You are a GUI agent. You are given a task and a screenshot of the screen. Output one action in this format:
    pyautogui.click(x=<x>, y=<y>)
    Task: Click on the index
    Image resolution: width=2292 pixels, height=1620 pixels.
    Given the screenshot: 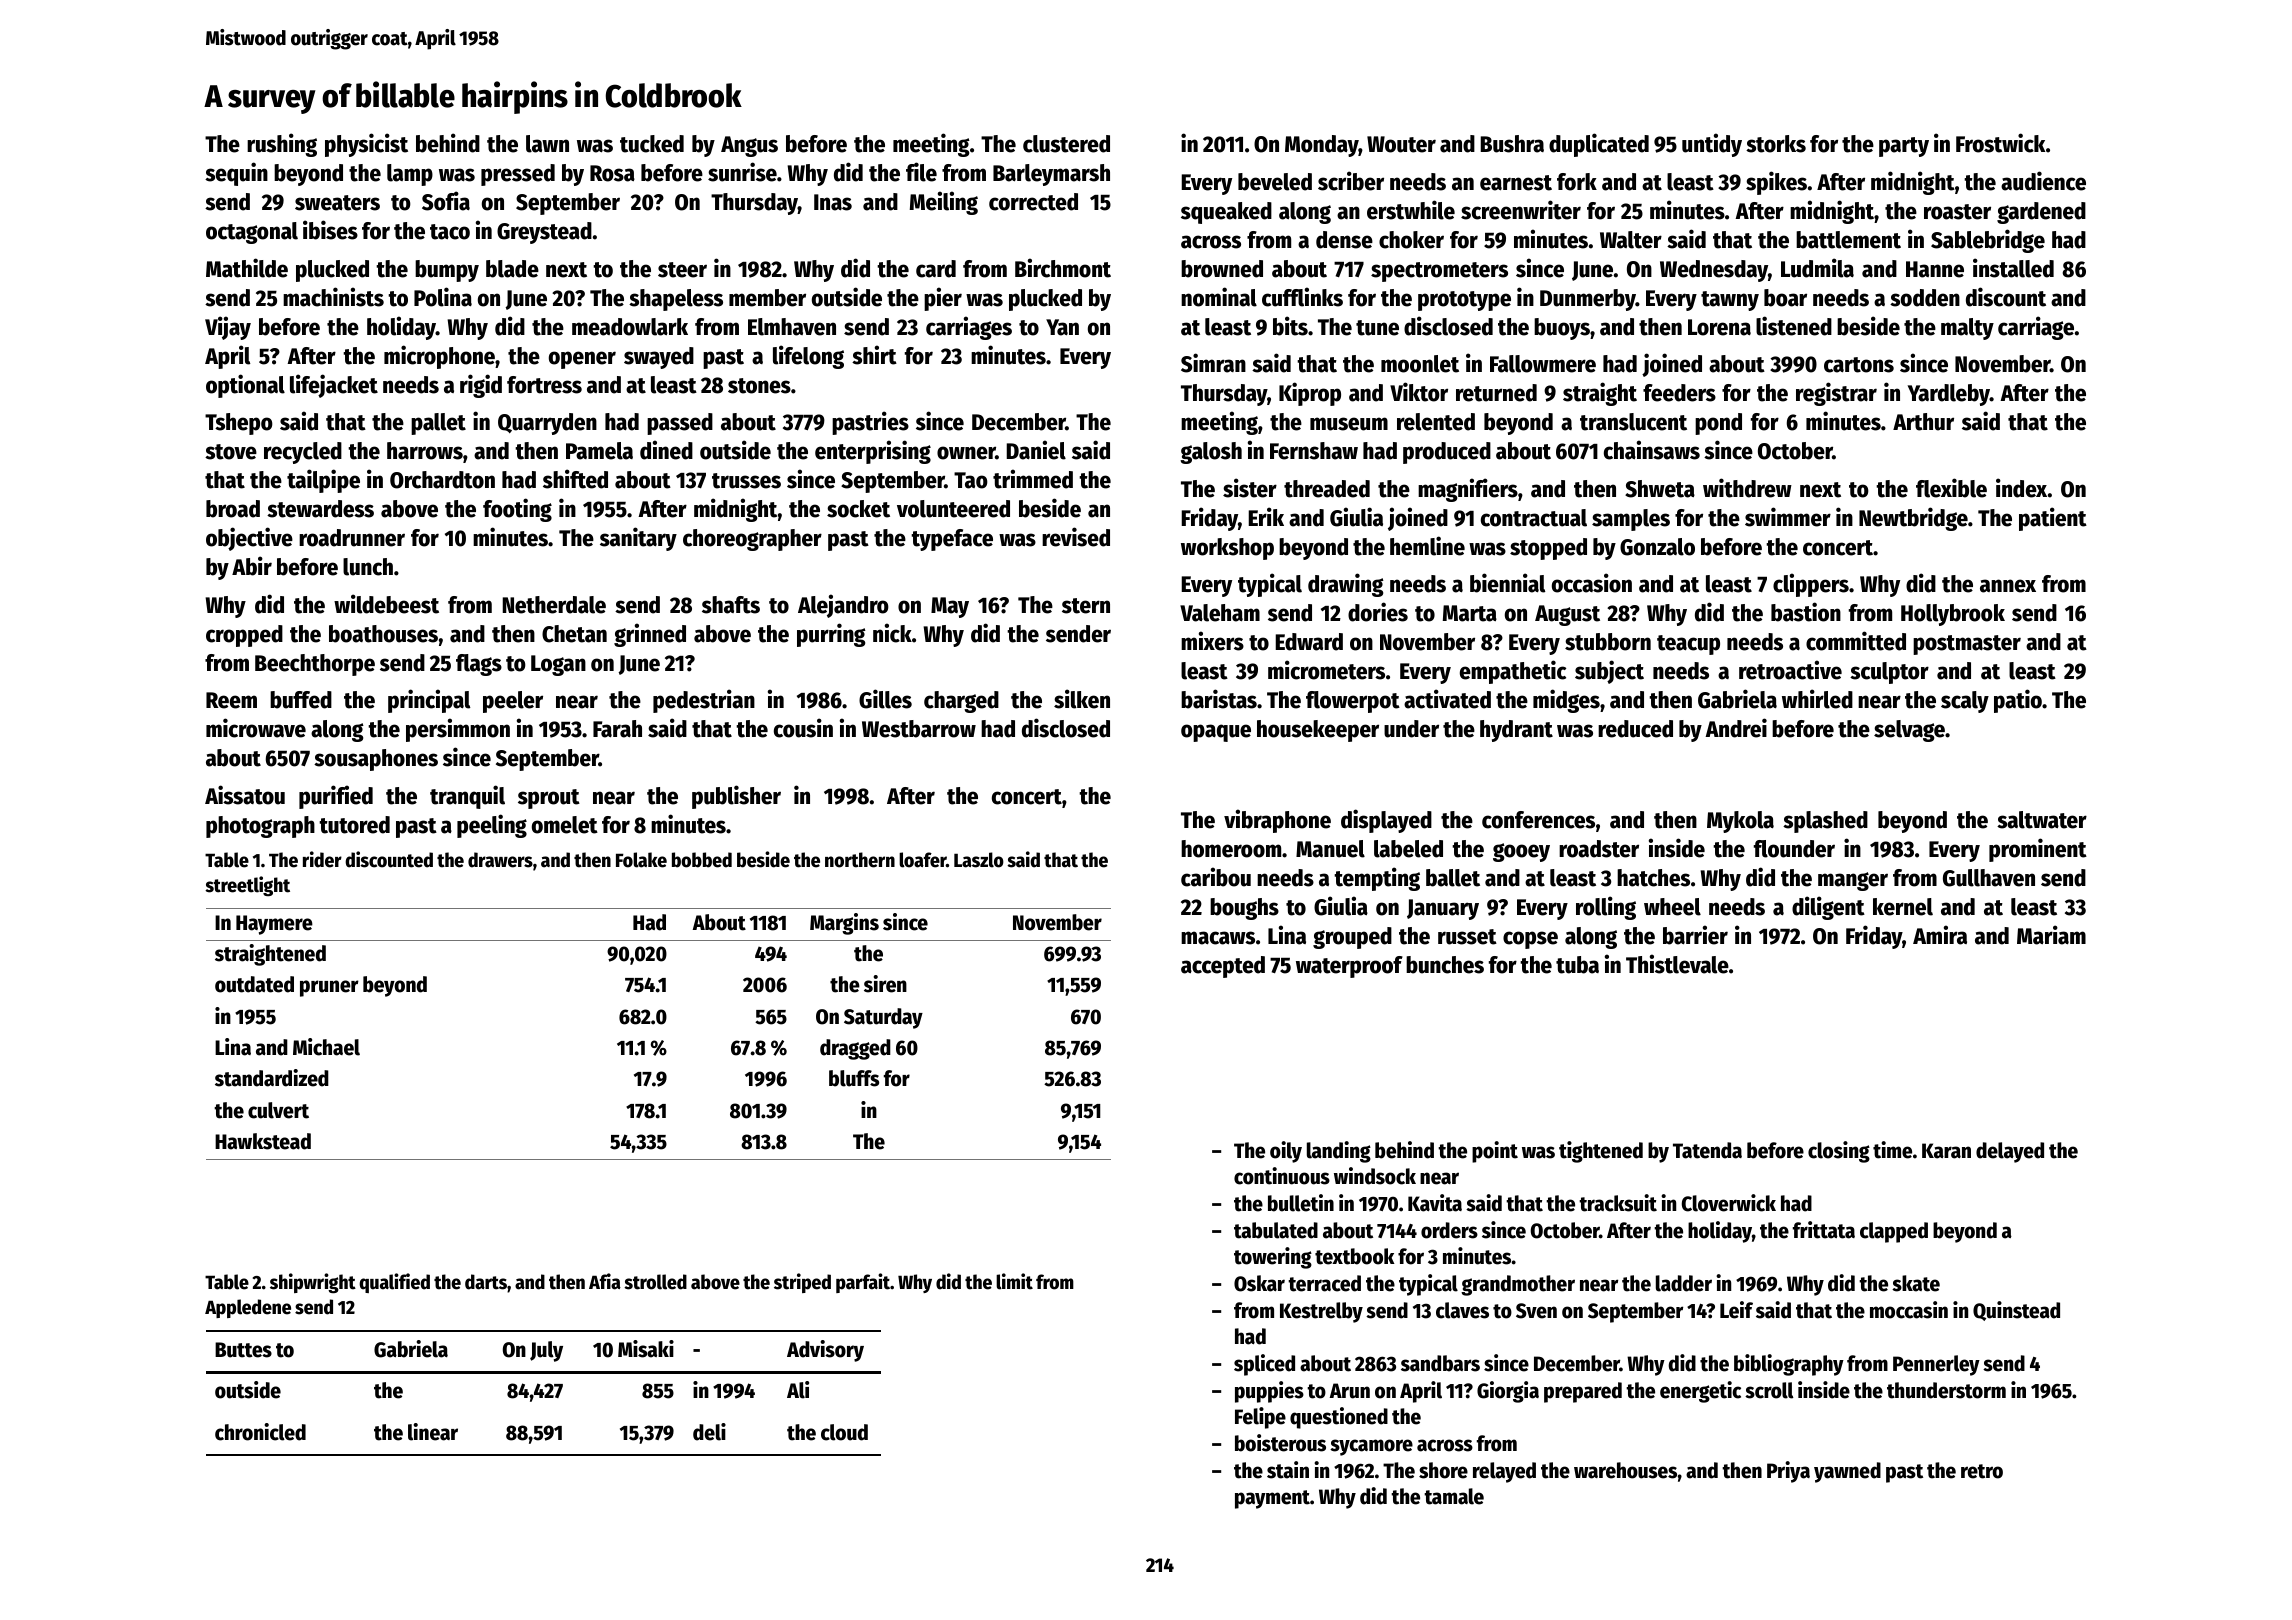 What is the action you would take?
    pyautogui.click(x=2021, y=488)
